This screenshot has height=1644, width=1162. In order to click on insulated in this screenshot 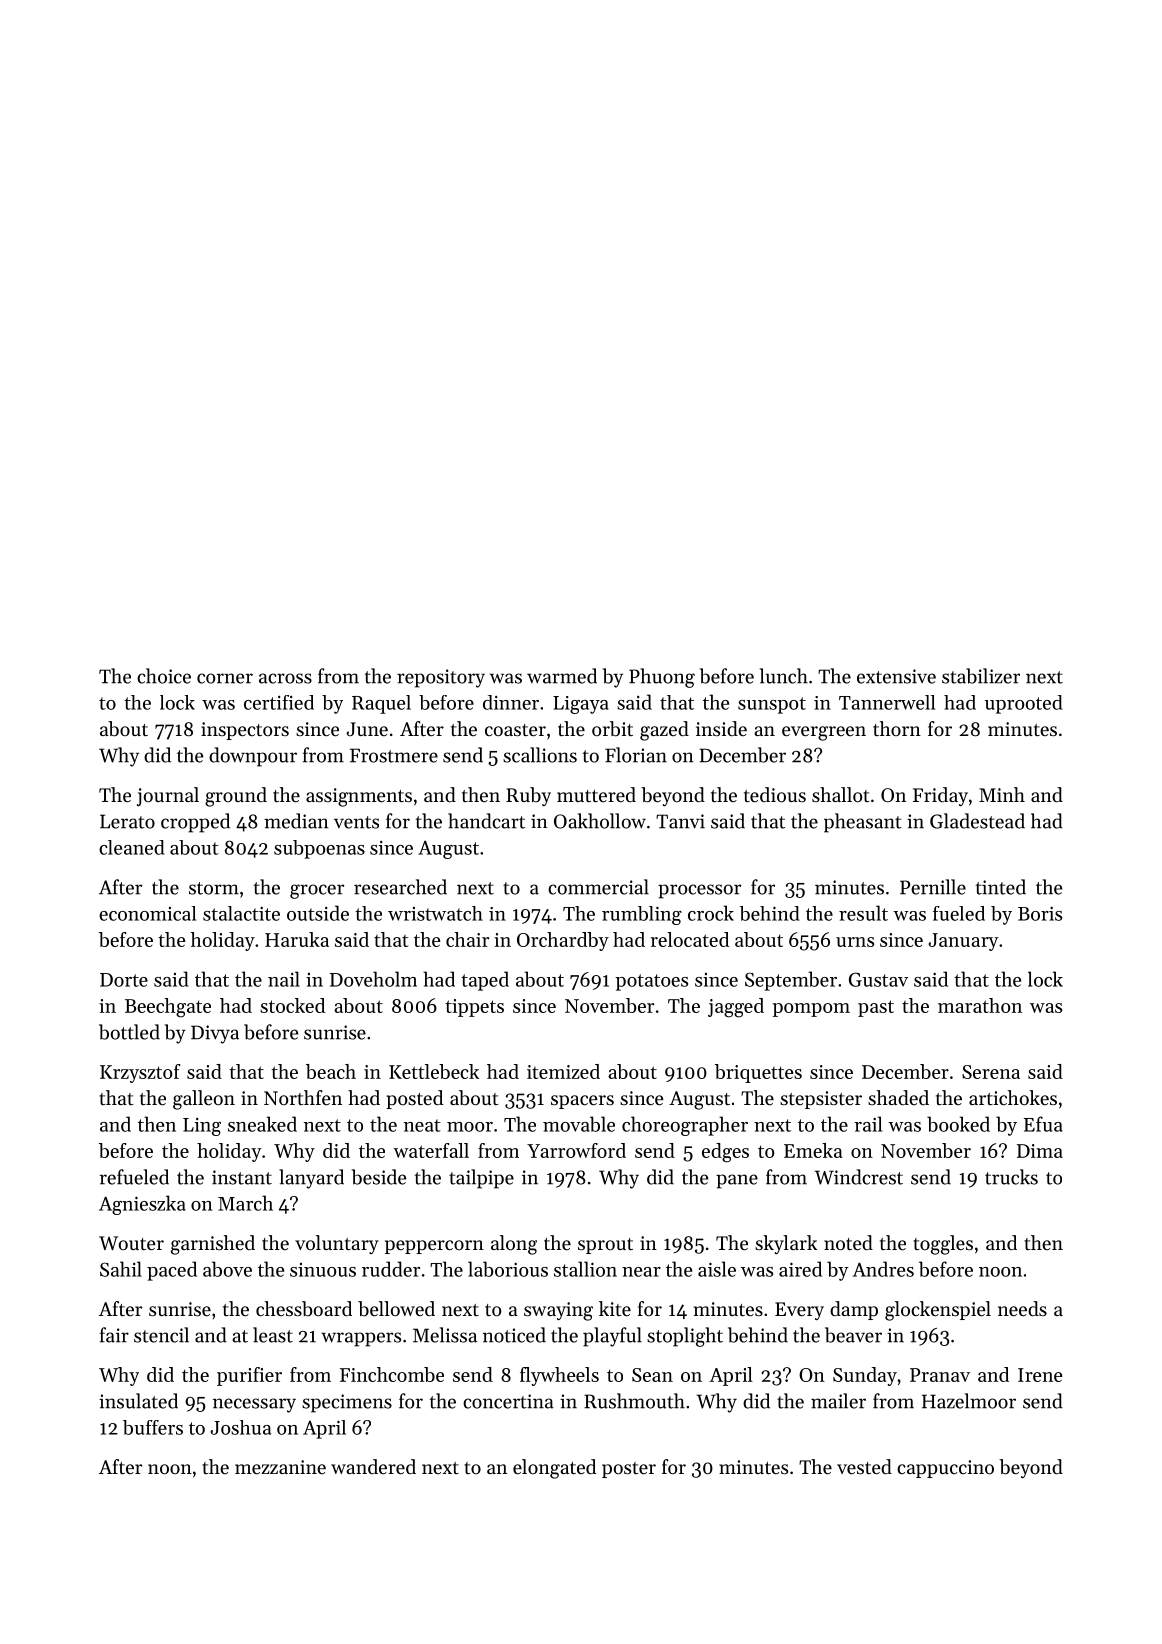, I will do `click(138, 1401)`.
